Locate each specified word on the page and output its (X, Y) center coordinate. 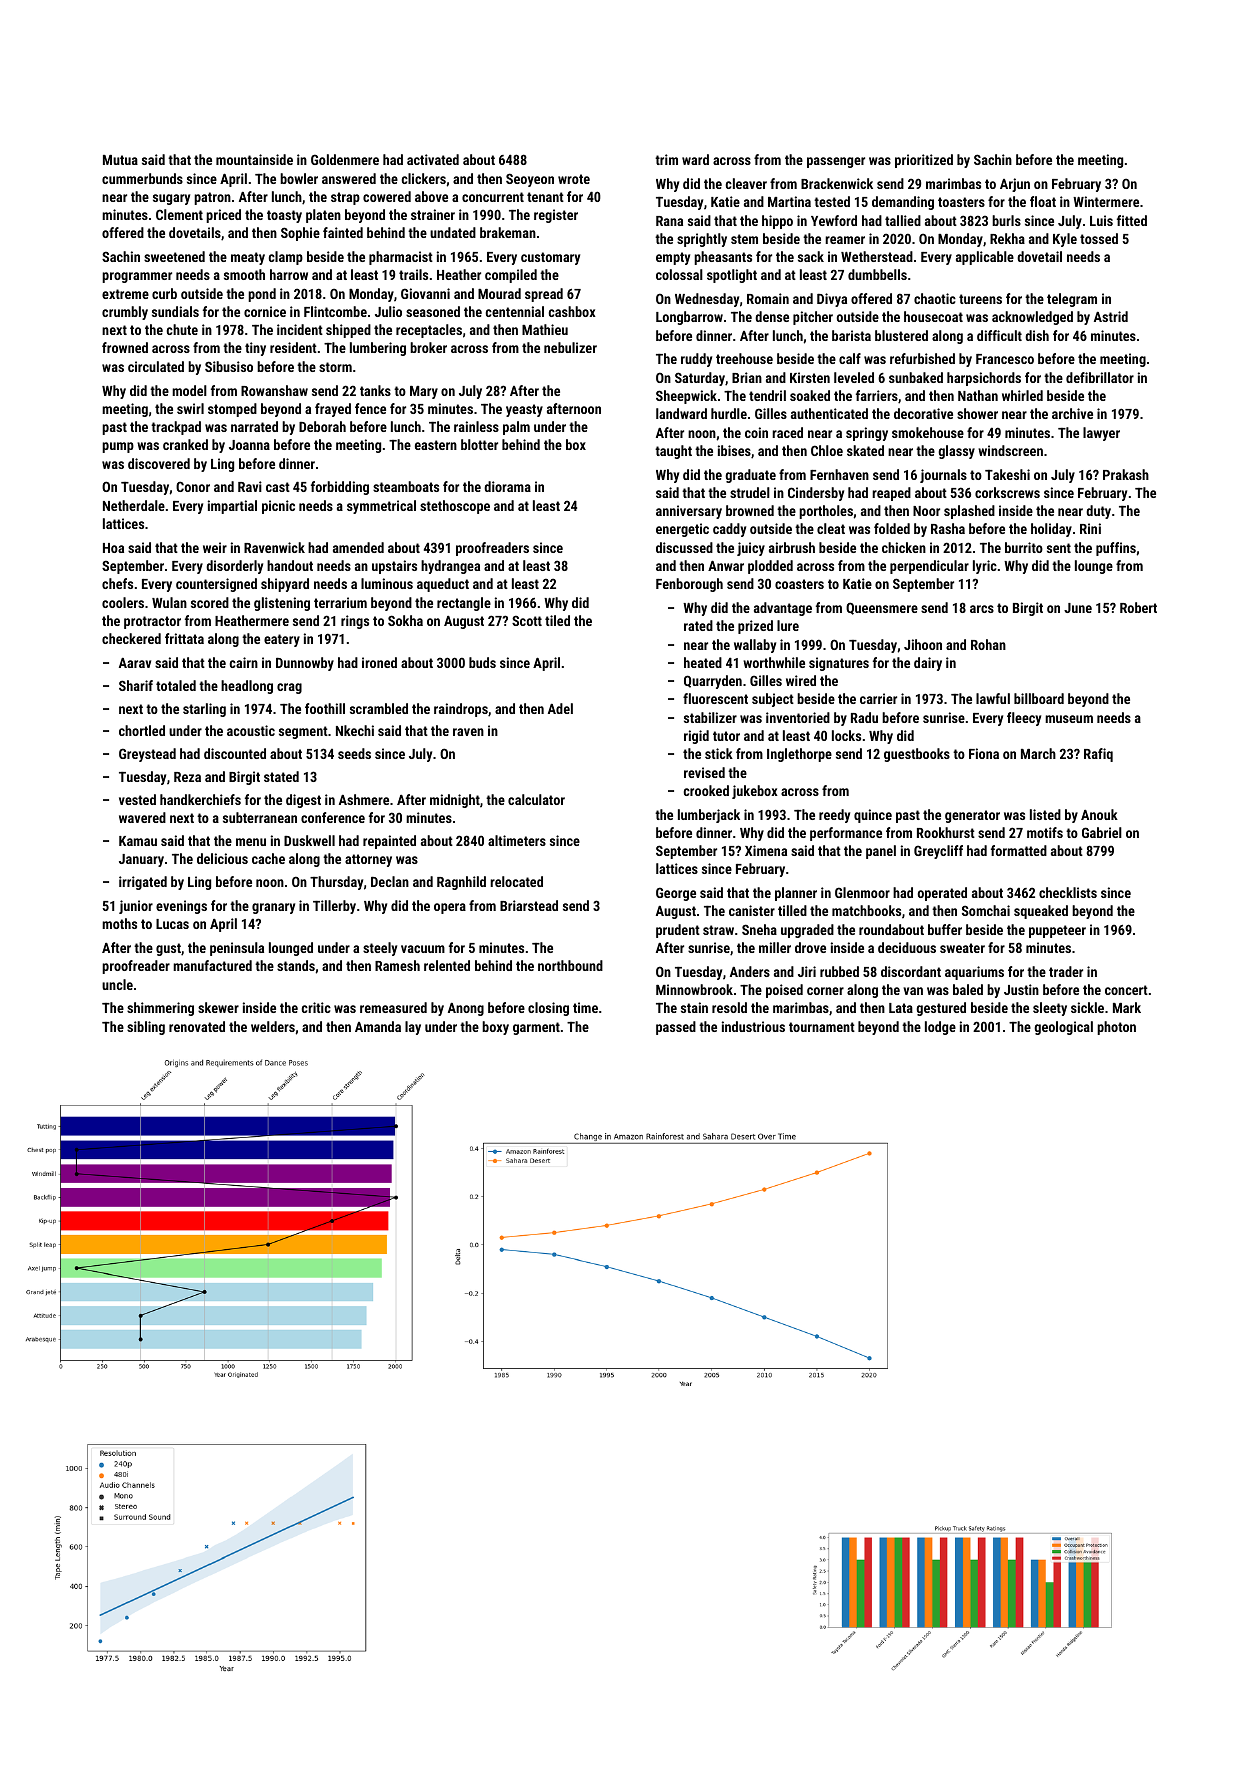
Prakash (1126, 474)
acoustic (251, 730)
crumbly (125, 313)
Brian (747, 377)
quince (873, 816)
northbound (570, 965)
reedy (834, 816)
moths (119, 923)
